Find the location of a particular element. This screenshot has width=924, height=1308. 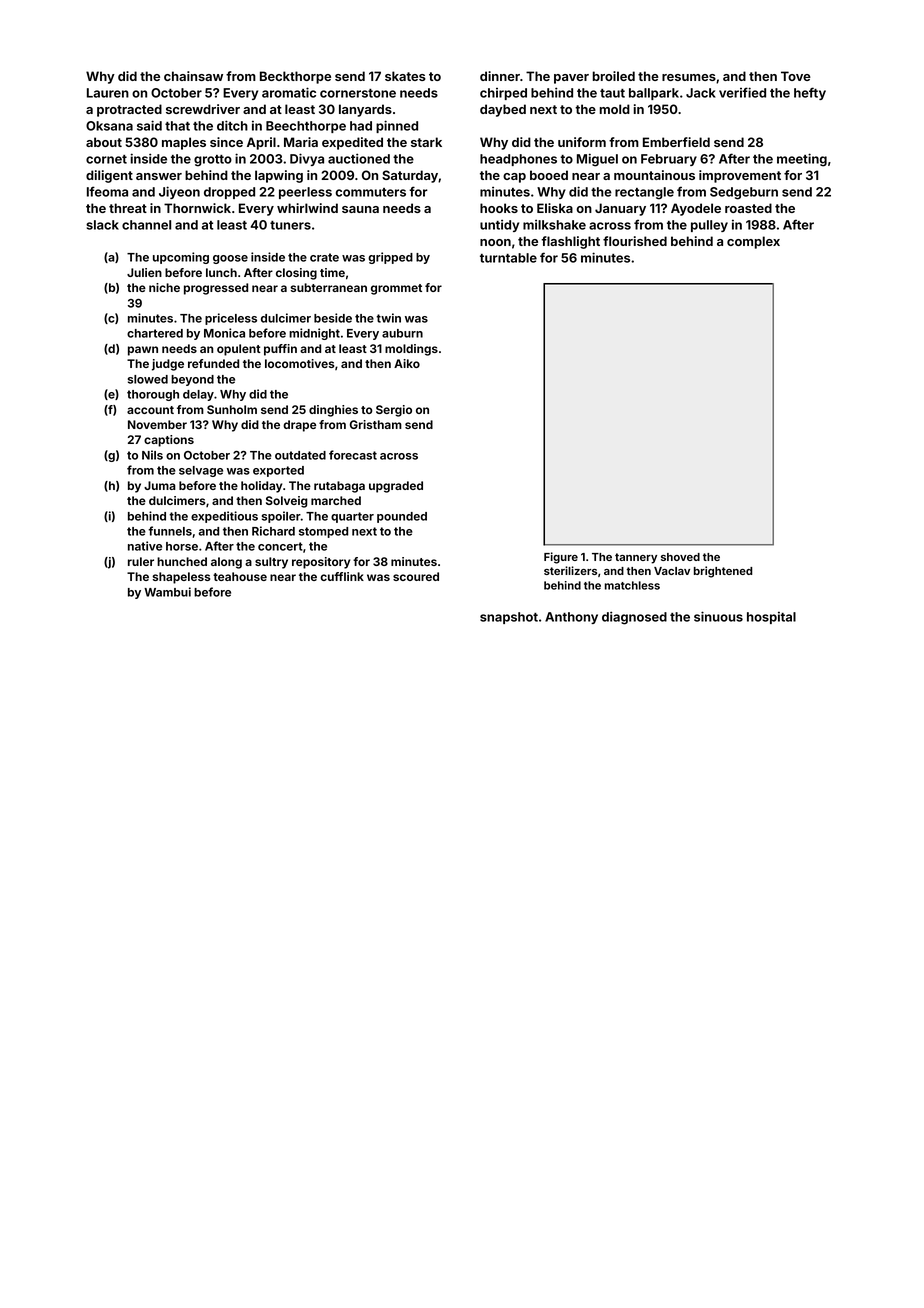

Wambui is located at coordinates (167, 592).
